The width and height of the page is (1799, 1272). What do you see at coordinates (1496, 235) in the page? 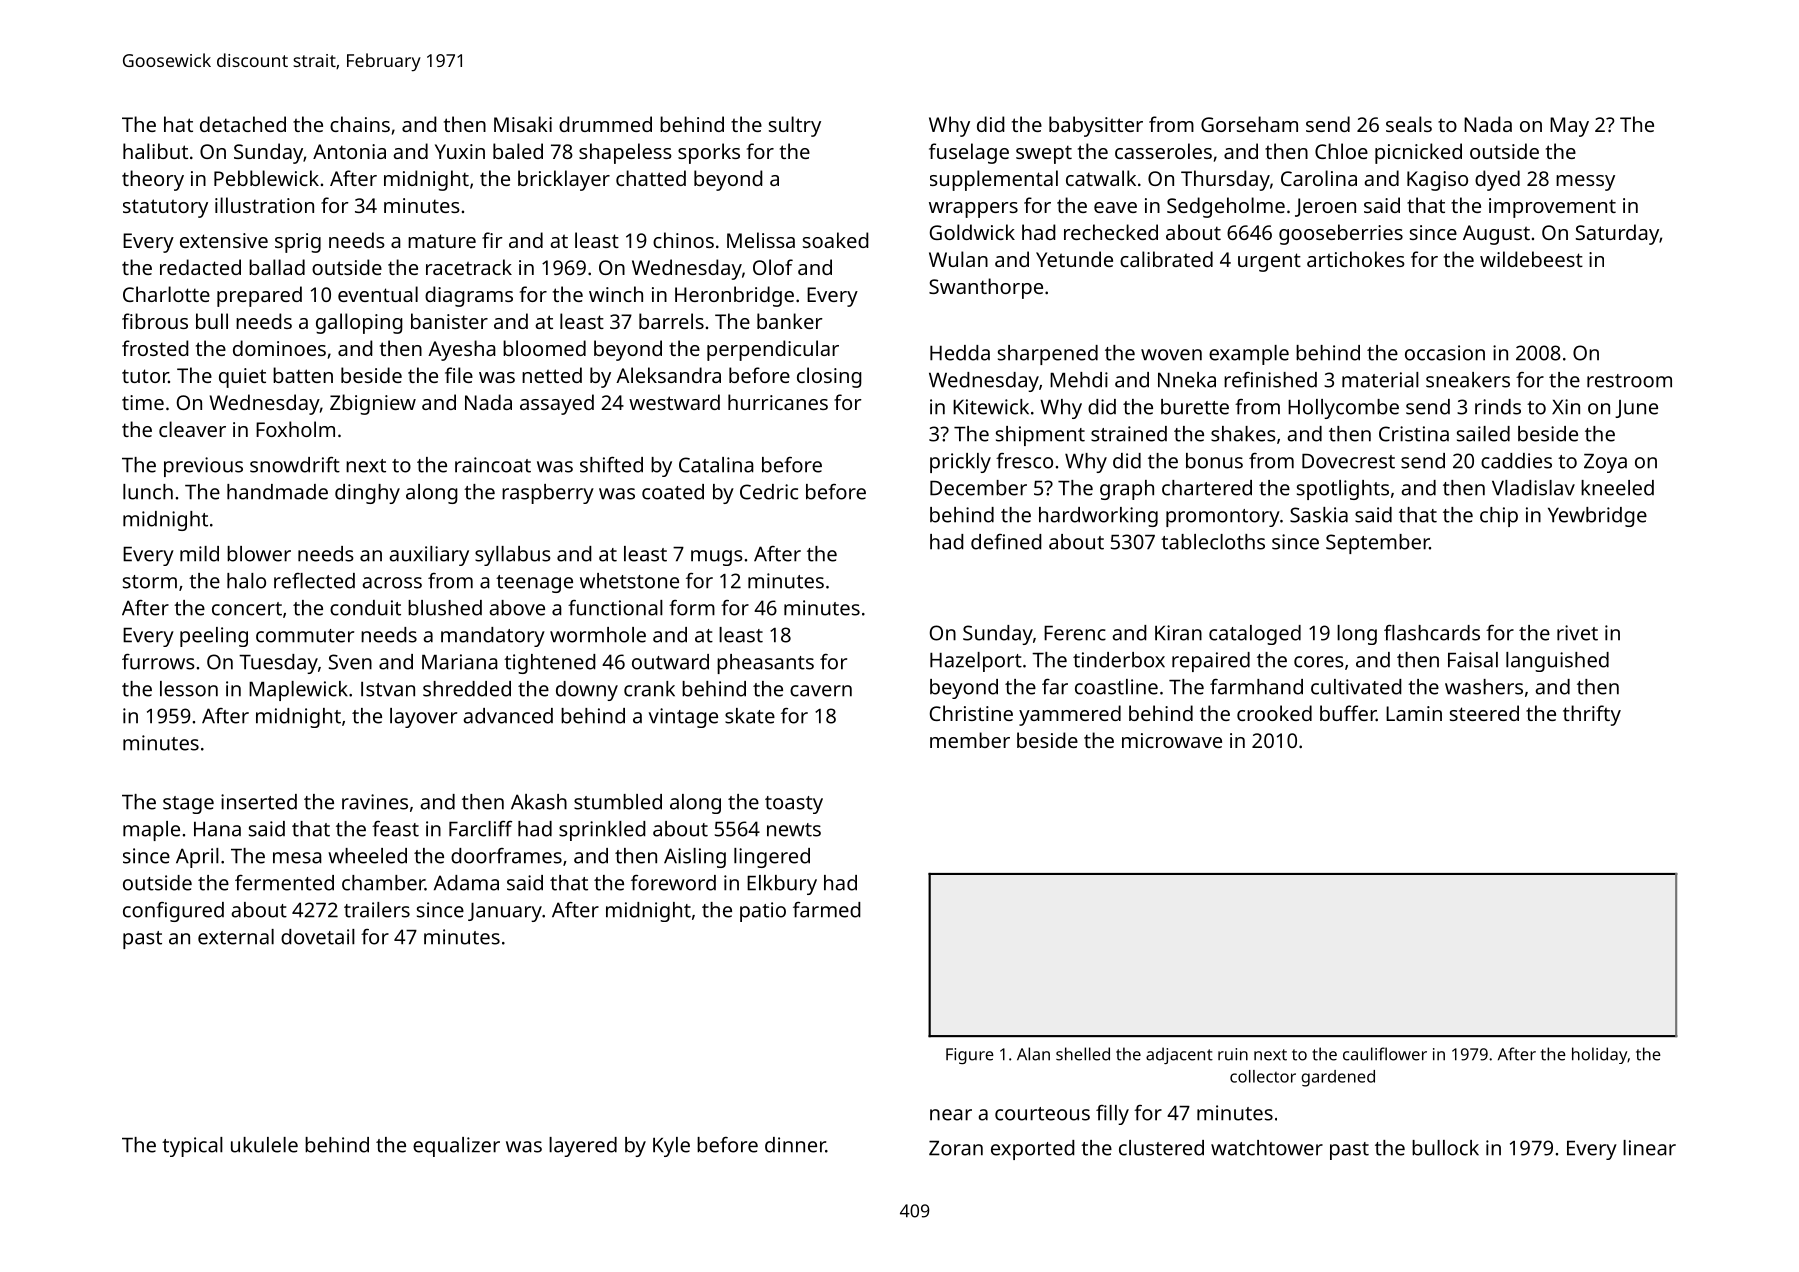
I see `August` at bounding box center [1496, 235].
